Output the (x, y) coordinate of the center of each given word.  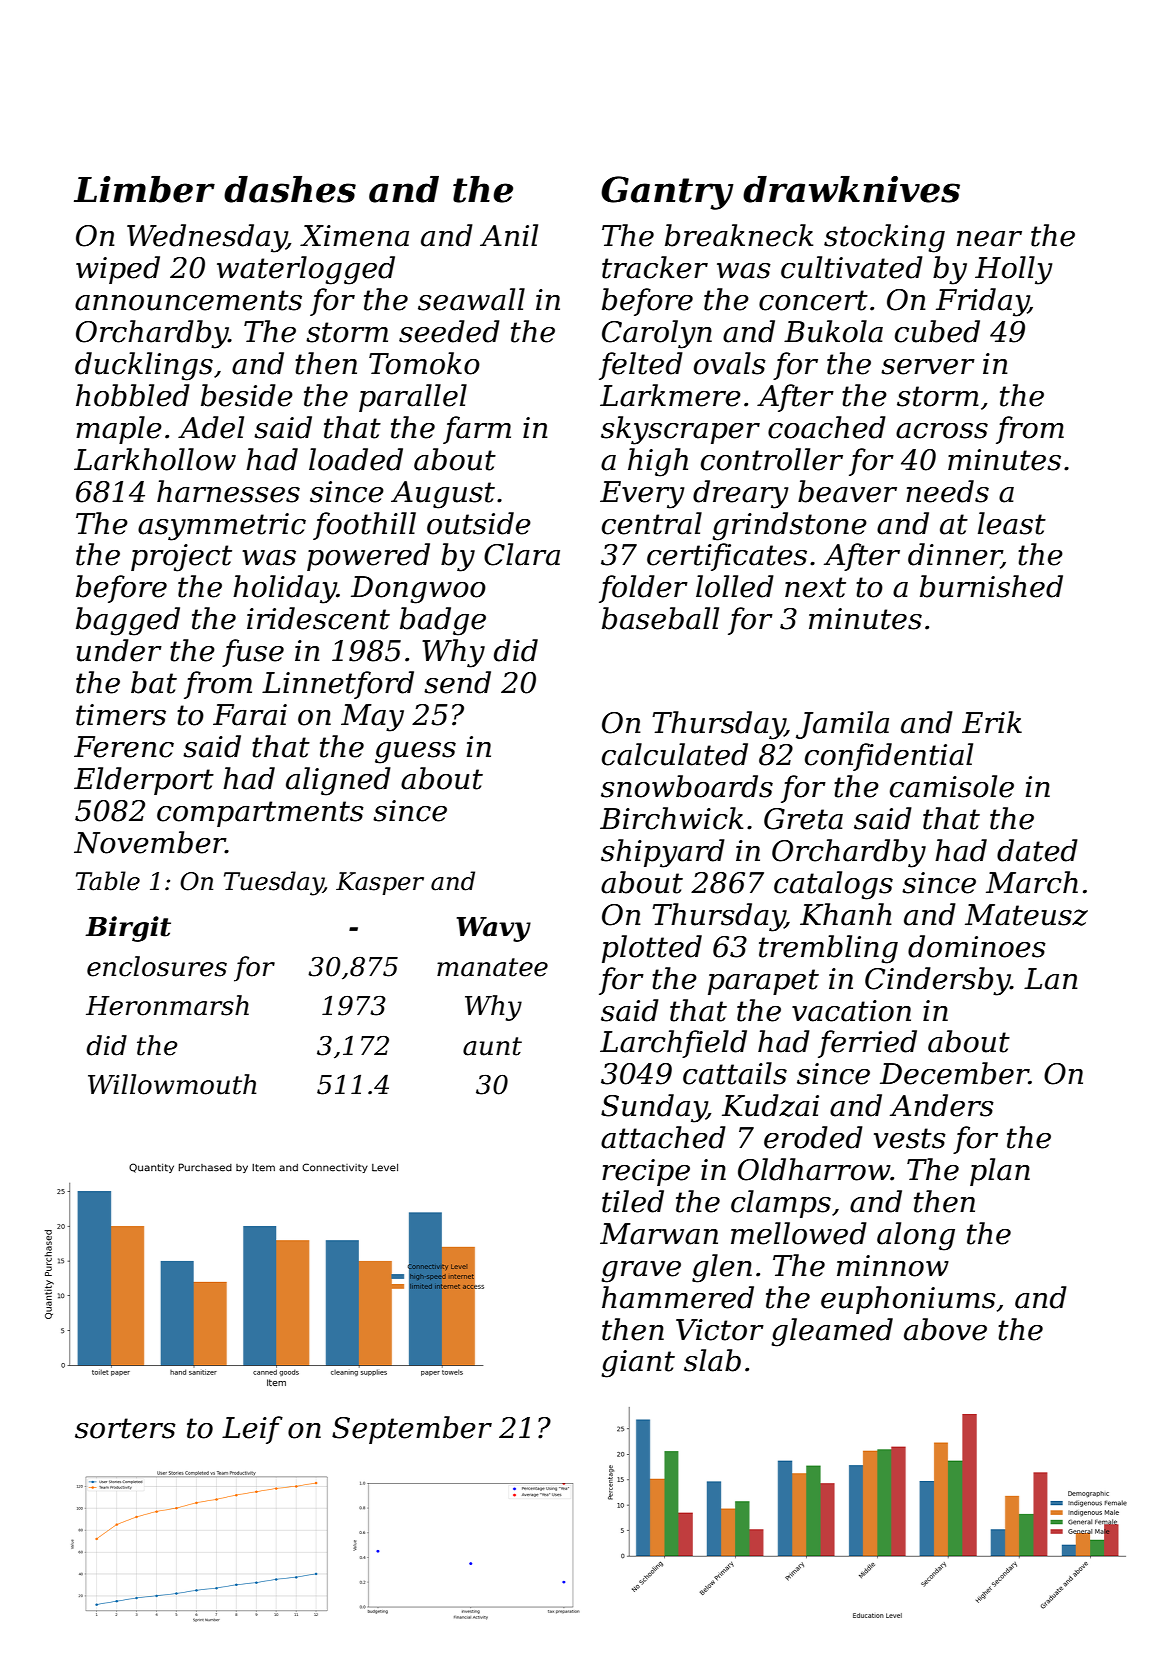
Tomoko (424, 363)
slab (712, 1360)
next (815, 587)
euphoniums (908, 1300)
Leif (252, 1430)
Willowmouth (172, 1084)
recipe (646, 1172)
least (1012, 523)
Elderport (144, 781)
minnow (893, 1266)
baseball (660, 618)
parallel (413, 398)
